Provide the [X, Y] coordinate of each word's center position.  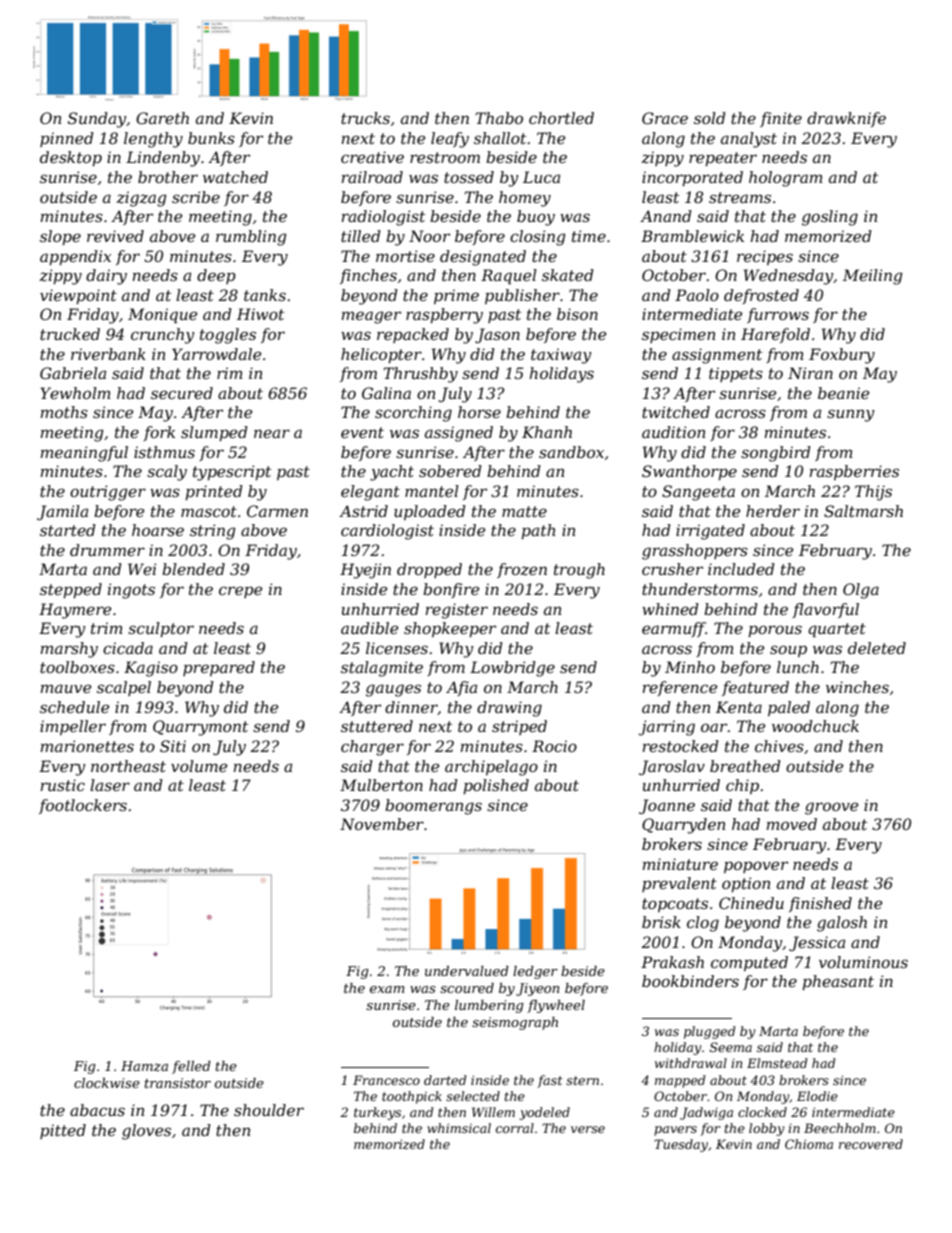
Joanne [667, 806]
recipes [765, 257]
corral [515, 1128]
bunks [211, 138]
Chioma [809, 1144]
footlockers [83, 806]
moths [64, 412]
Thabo [499, 118]
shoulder [269, 1110]
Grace [665, 118]
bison [577, 314]
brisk [661, 922]
